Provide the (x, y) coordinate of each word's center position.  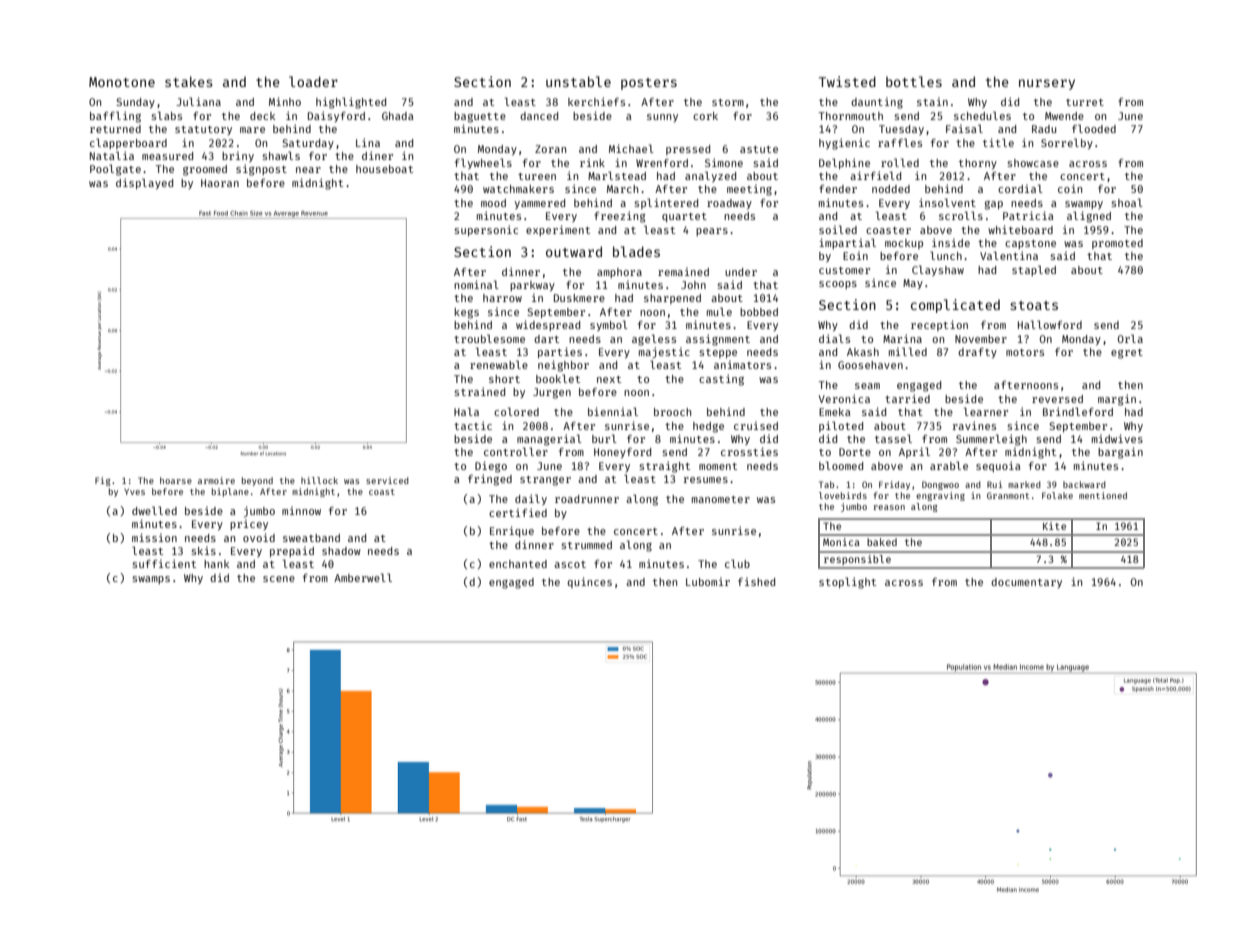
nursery (1047, 84)
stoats (1034, 305)
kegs (466, 313)
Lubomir (708, 581)
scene (279, 579)
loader (313, 81)
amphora (619, 273)
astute (759, 149)
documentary (1026, 583)
